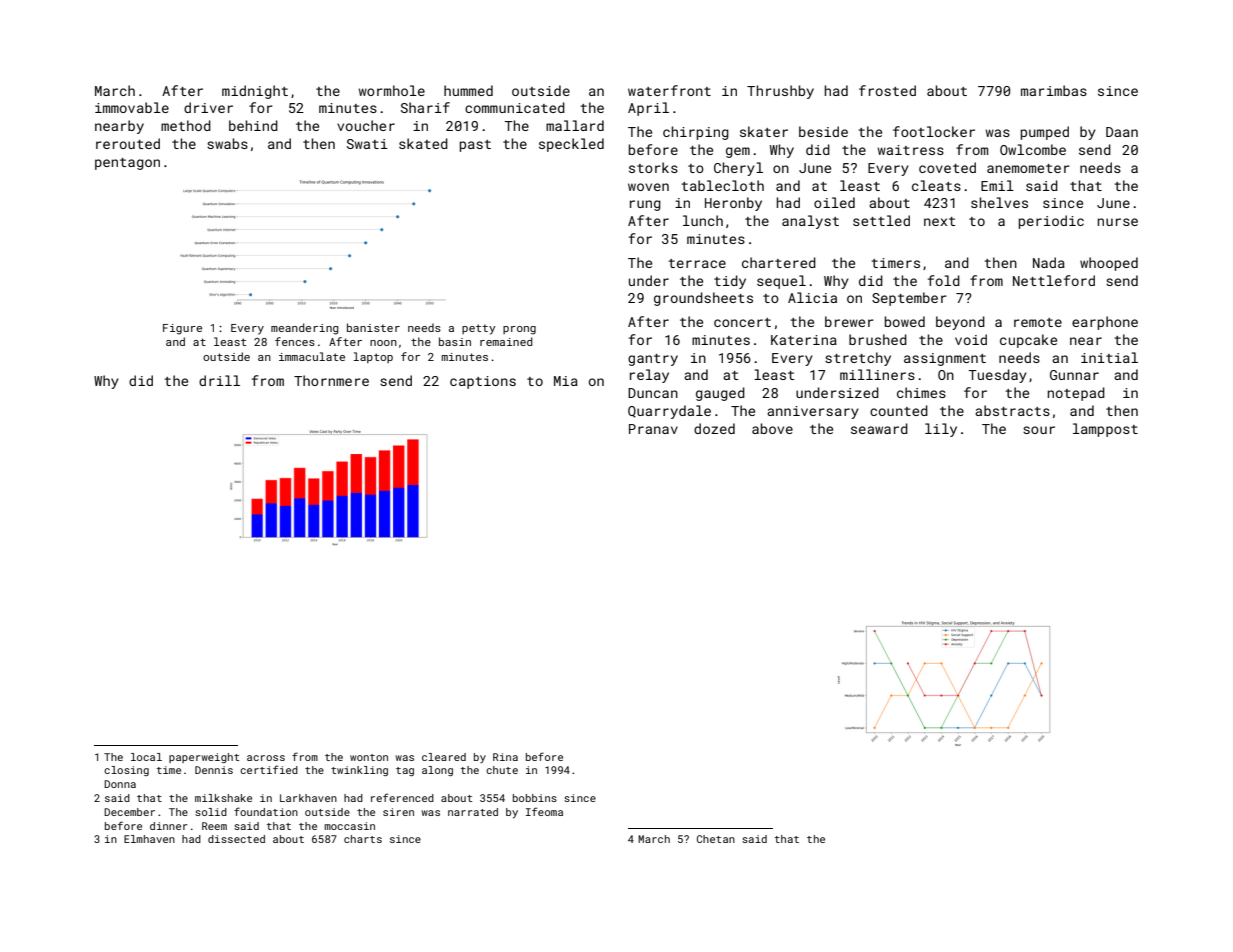 Image resolution: width=1233 pixels, height=952 pixels. I want to click on Heronby, so click(733, 204).
